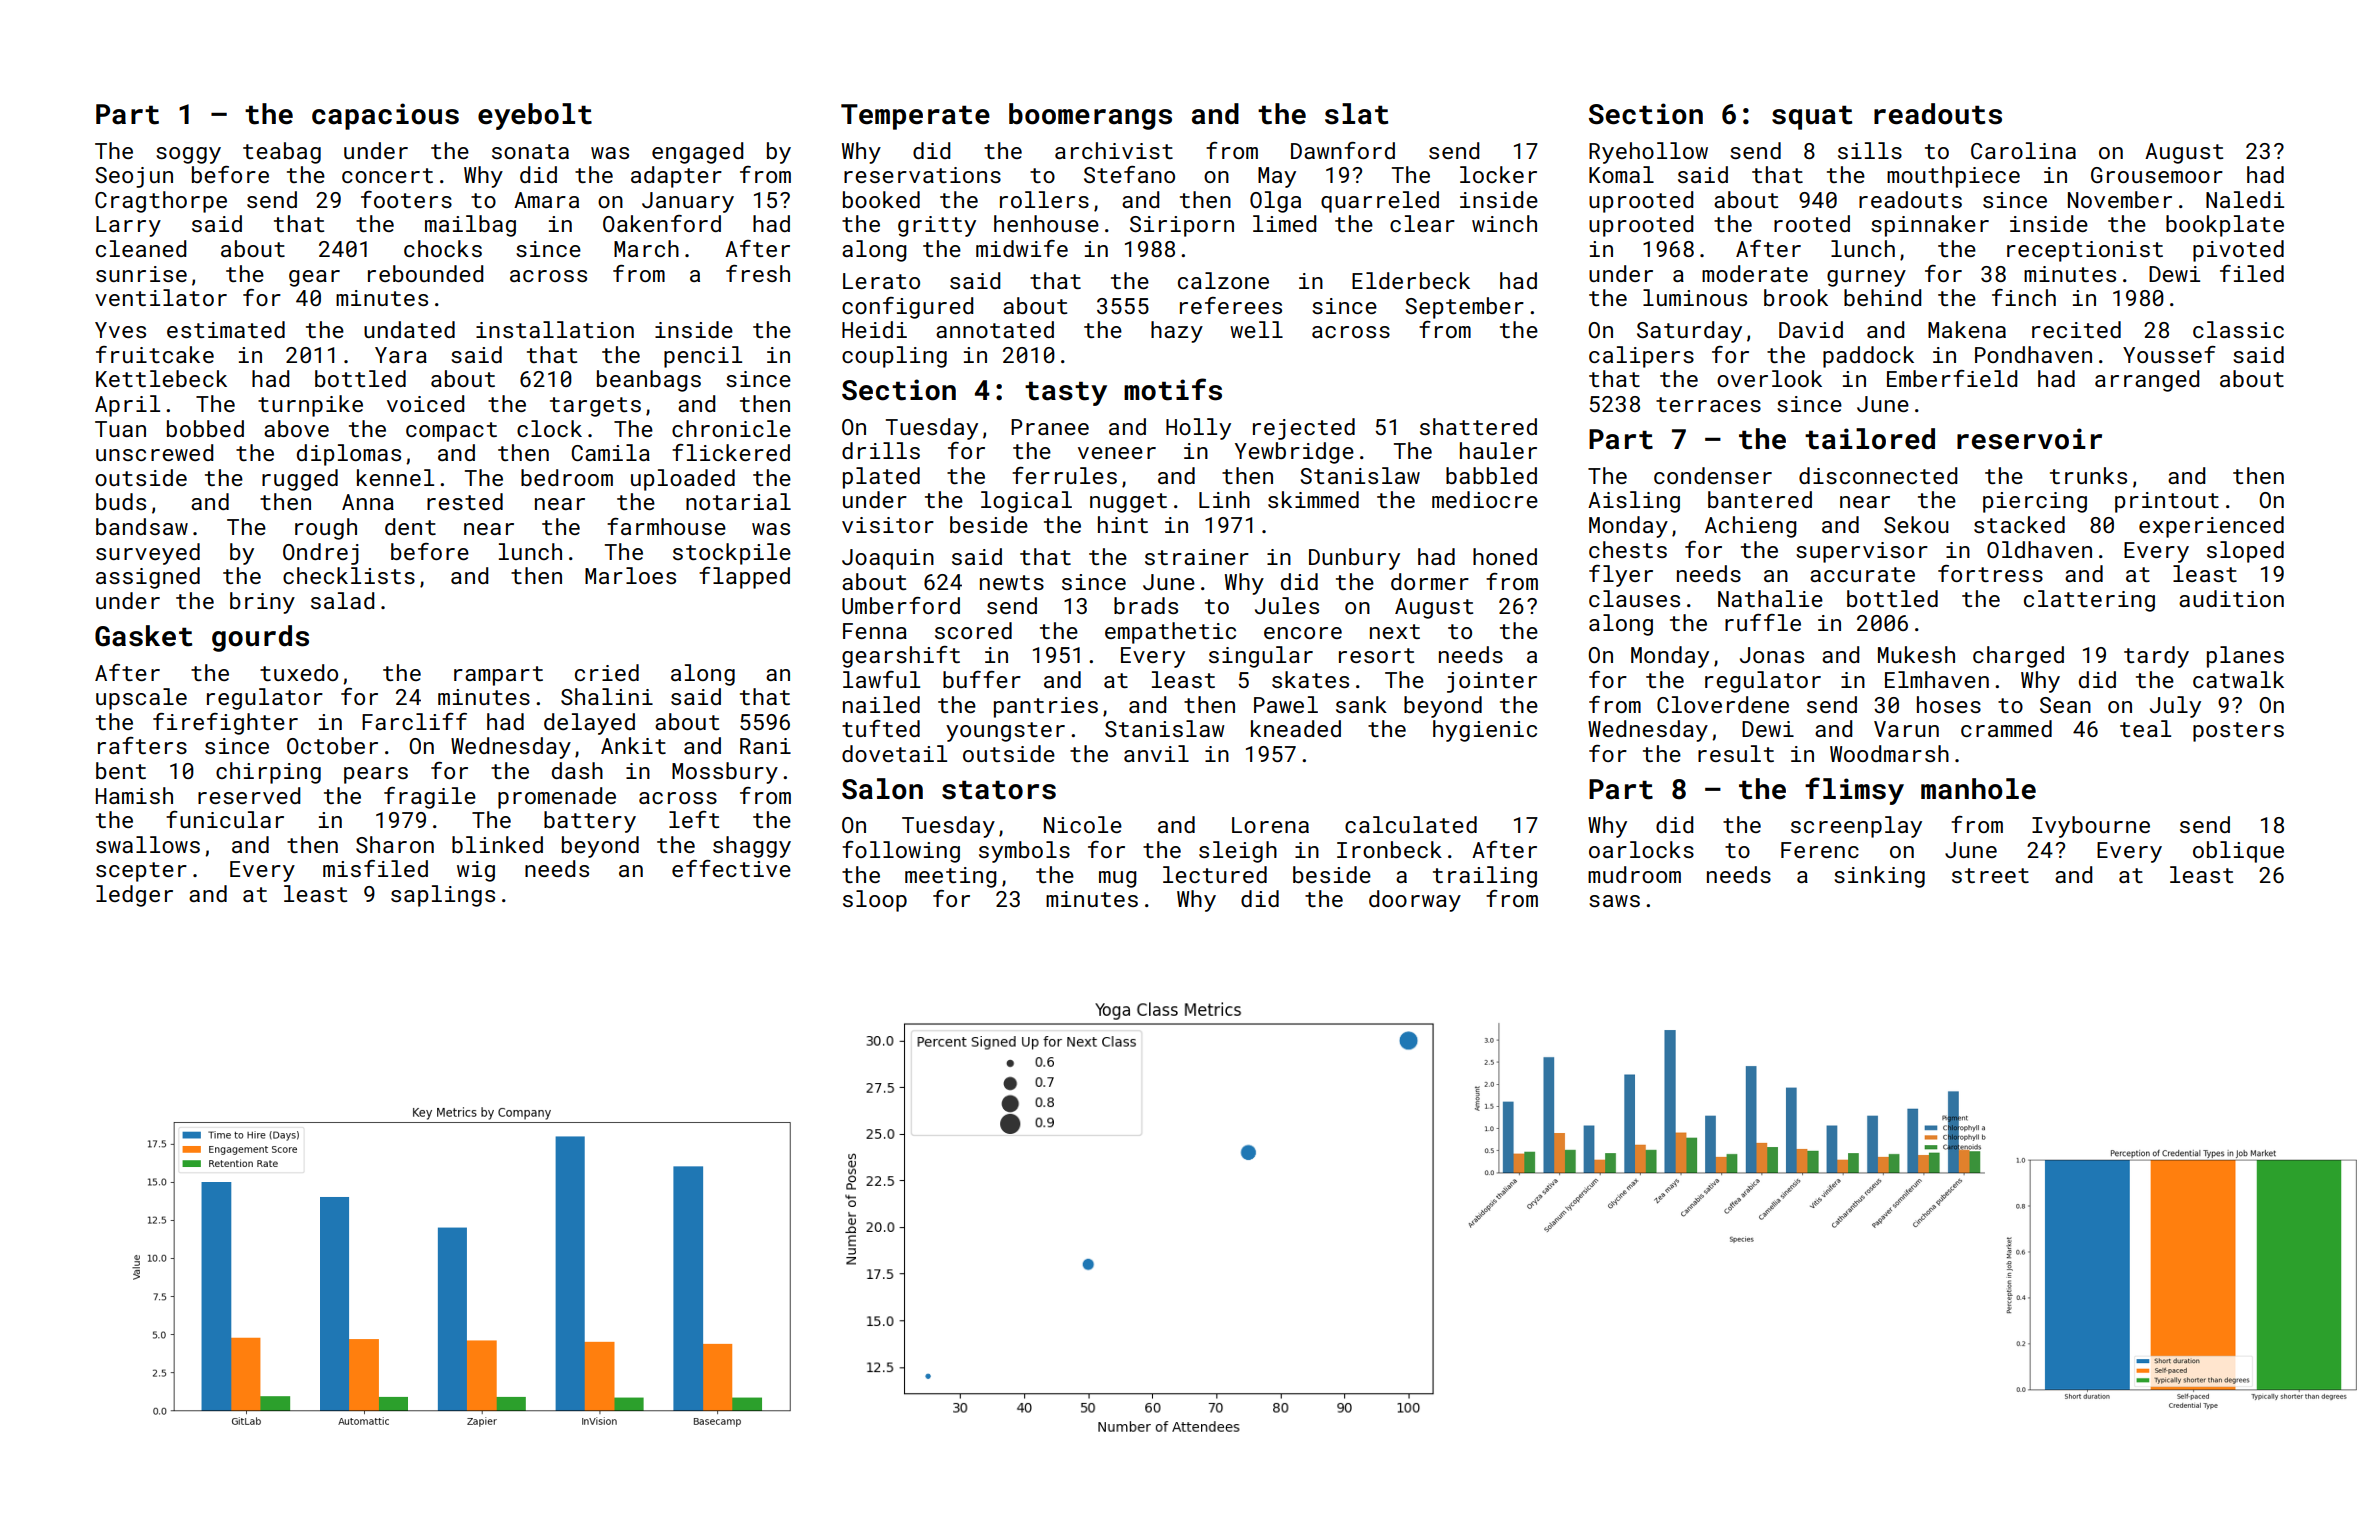  What do you see at coordinates (535, 116) in the screenshot?
I see `eyebolt` at bounding box center [535, 116].
